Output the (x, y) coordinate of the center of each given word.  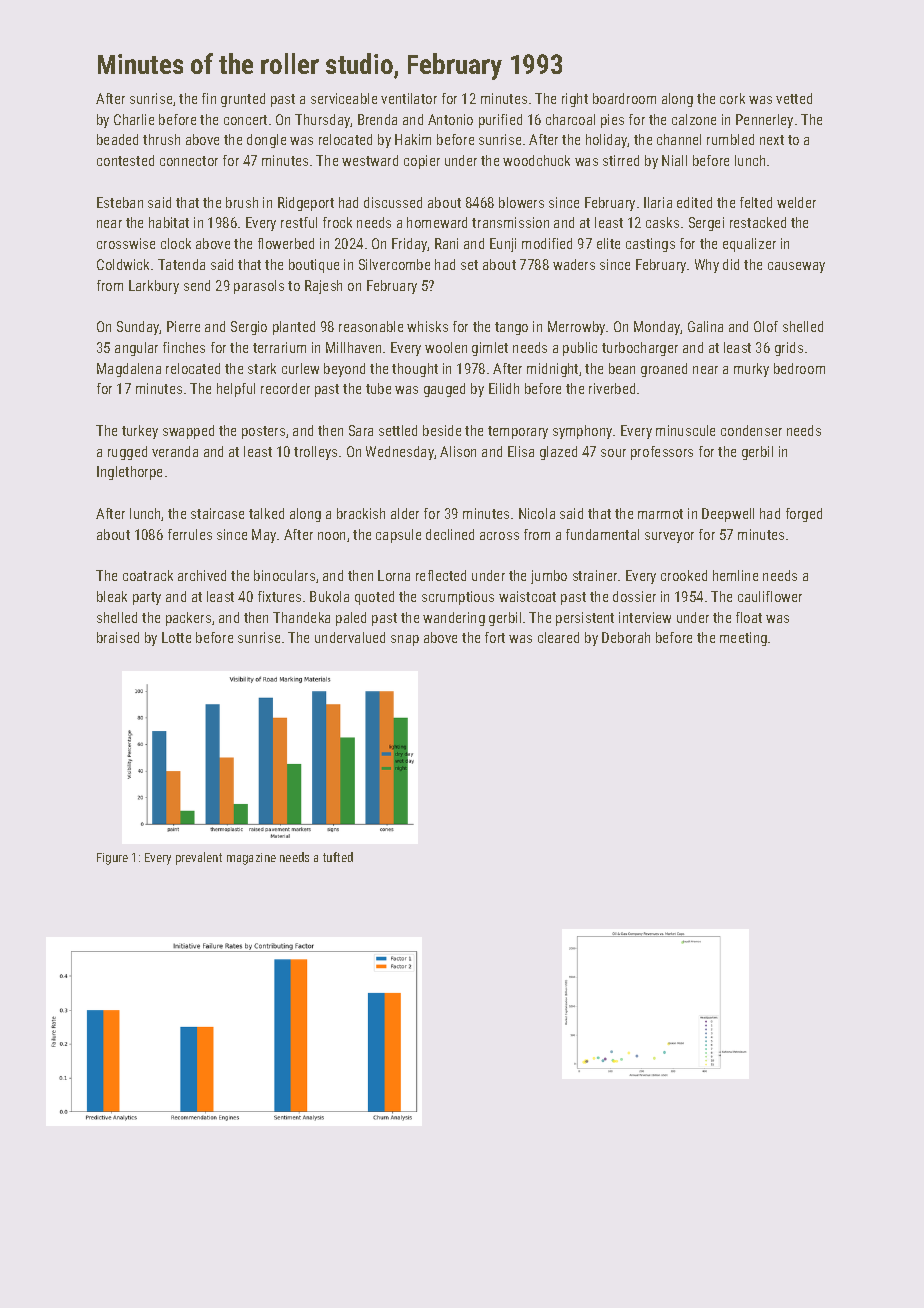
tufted (338, 857)
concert (245, 120)
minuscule (685, 430)
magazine (251, 859)
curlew (300, 368)
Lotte (176, 637)
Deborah (626, 637)
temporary (518, 432)
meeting (743, 639)
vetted (794, 98)
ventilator (409, 98)
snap (405, 640)
